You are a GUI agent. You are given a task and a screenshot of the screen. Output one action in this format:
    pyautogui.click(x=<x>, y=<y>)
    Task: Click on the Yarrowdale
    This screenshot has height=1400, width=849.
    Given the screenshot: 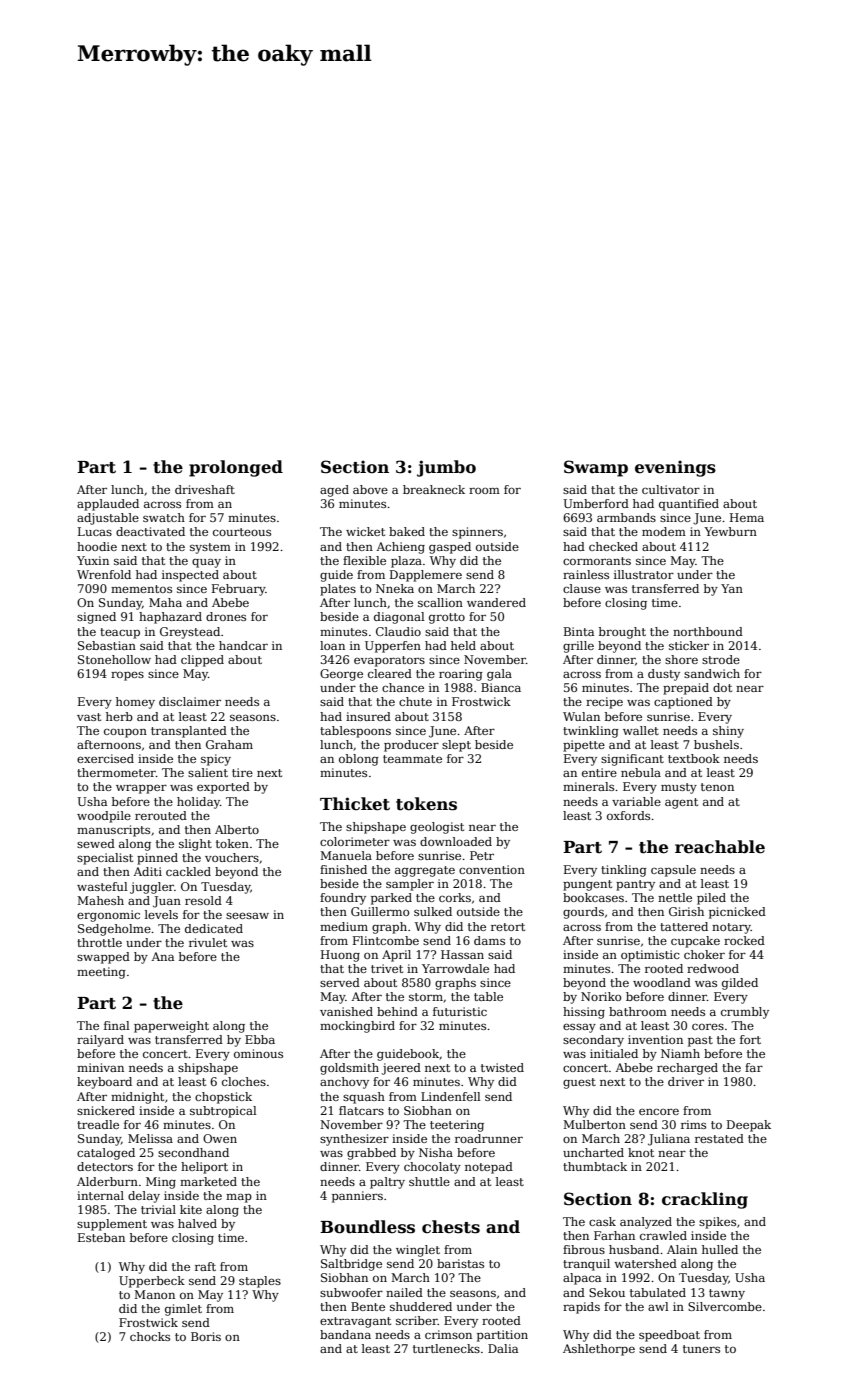 What is the action you would take?
    pyautogui.click(x=455, y=968)
